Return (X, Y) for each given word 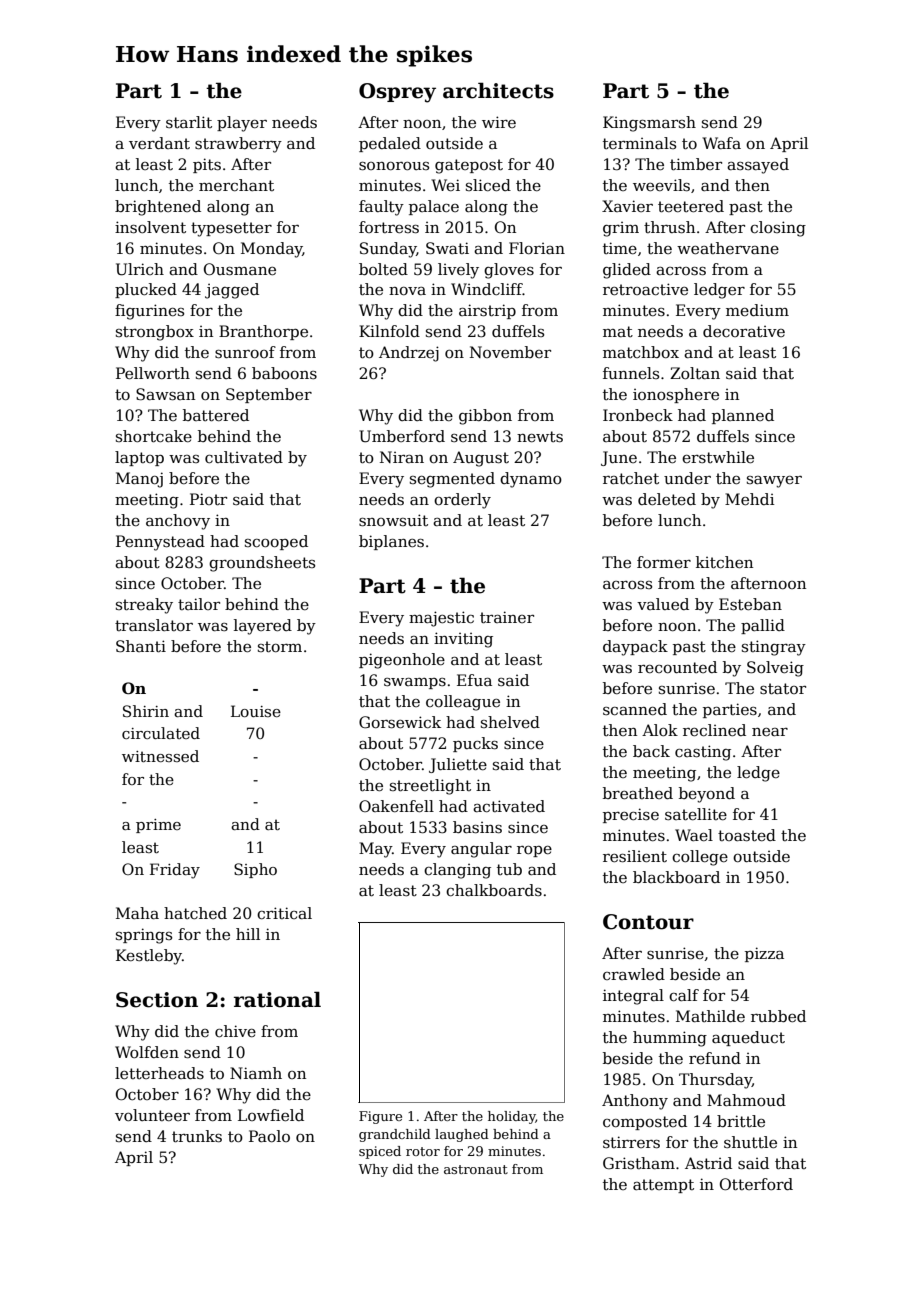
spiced (380, 1152)
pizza (764, 954)
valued (663, 604)
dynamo (531, 480)
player (242, 124)
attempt (663, 1186)
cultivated (244, 457)
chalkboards (494, 890)
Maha (137, 913)
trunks (197, 1136)
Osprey (397, 93)
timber (696, 164)
